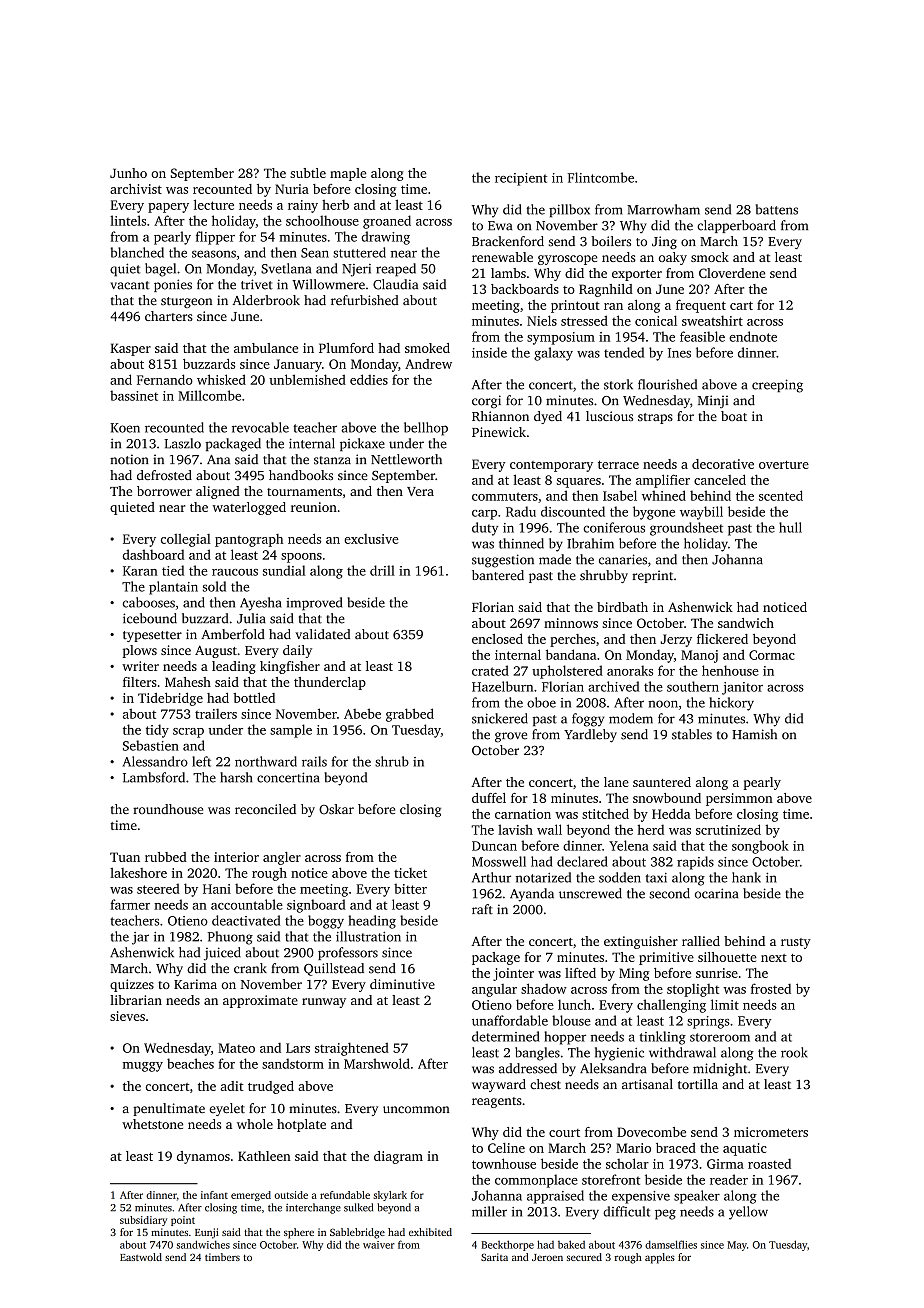 The height and width of the screenshot is (1308, 924). What do you see at coordinates (410, 873) in the screenshot?
I see `ticket` at bounding box center [410, 873].
